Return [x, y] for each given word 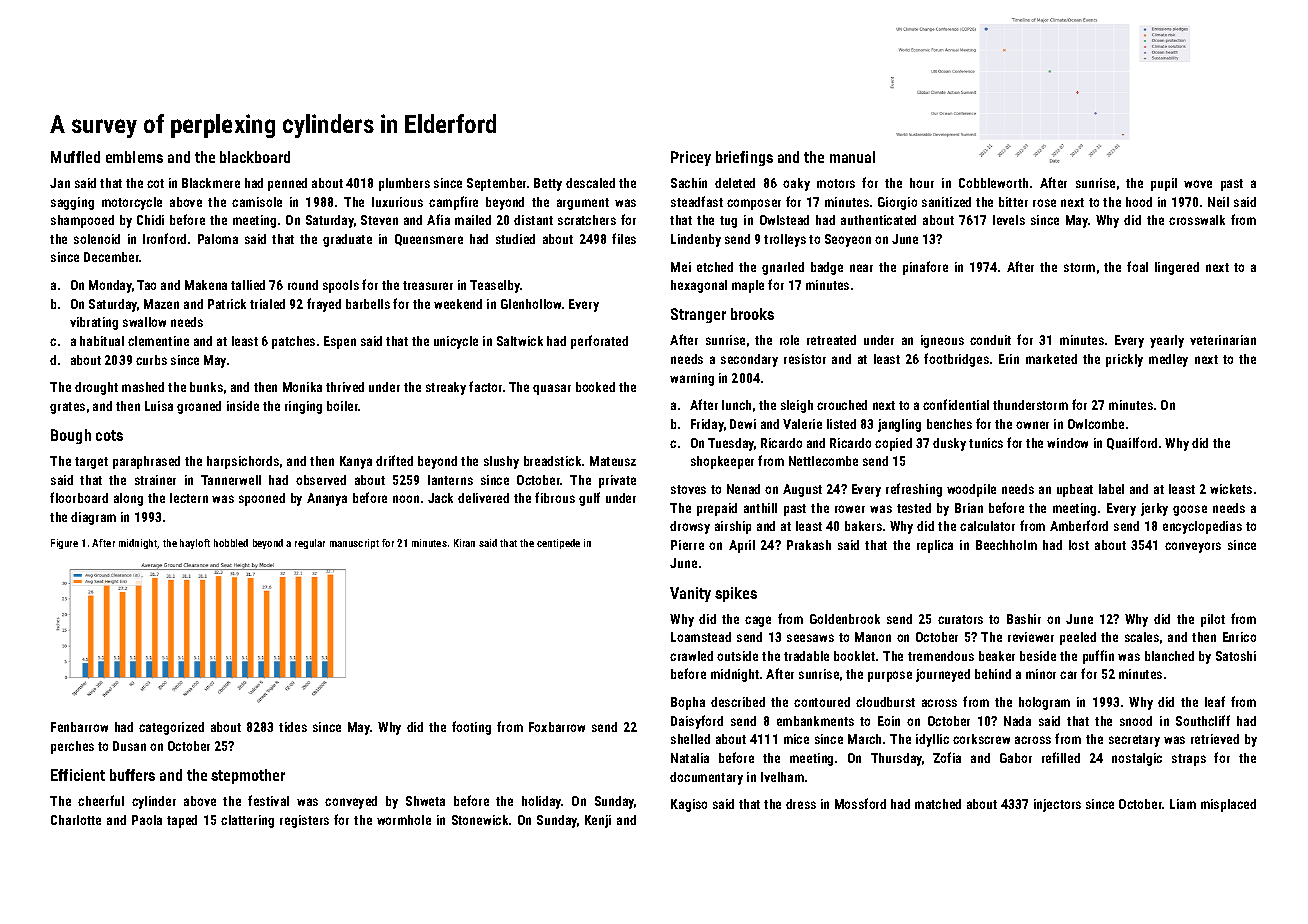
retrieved [1215, 739]
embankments [815, 721]
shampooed [82, 221]
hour [922, 183]
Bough [71, 436]
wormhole [404, 820]
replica [935, 546]
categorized [171, 728]
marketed [1051, 359]
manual [852, 157]
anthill [760, 508]
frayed [324, 305]
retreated [831, 340]
